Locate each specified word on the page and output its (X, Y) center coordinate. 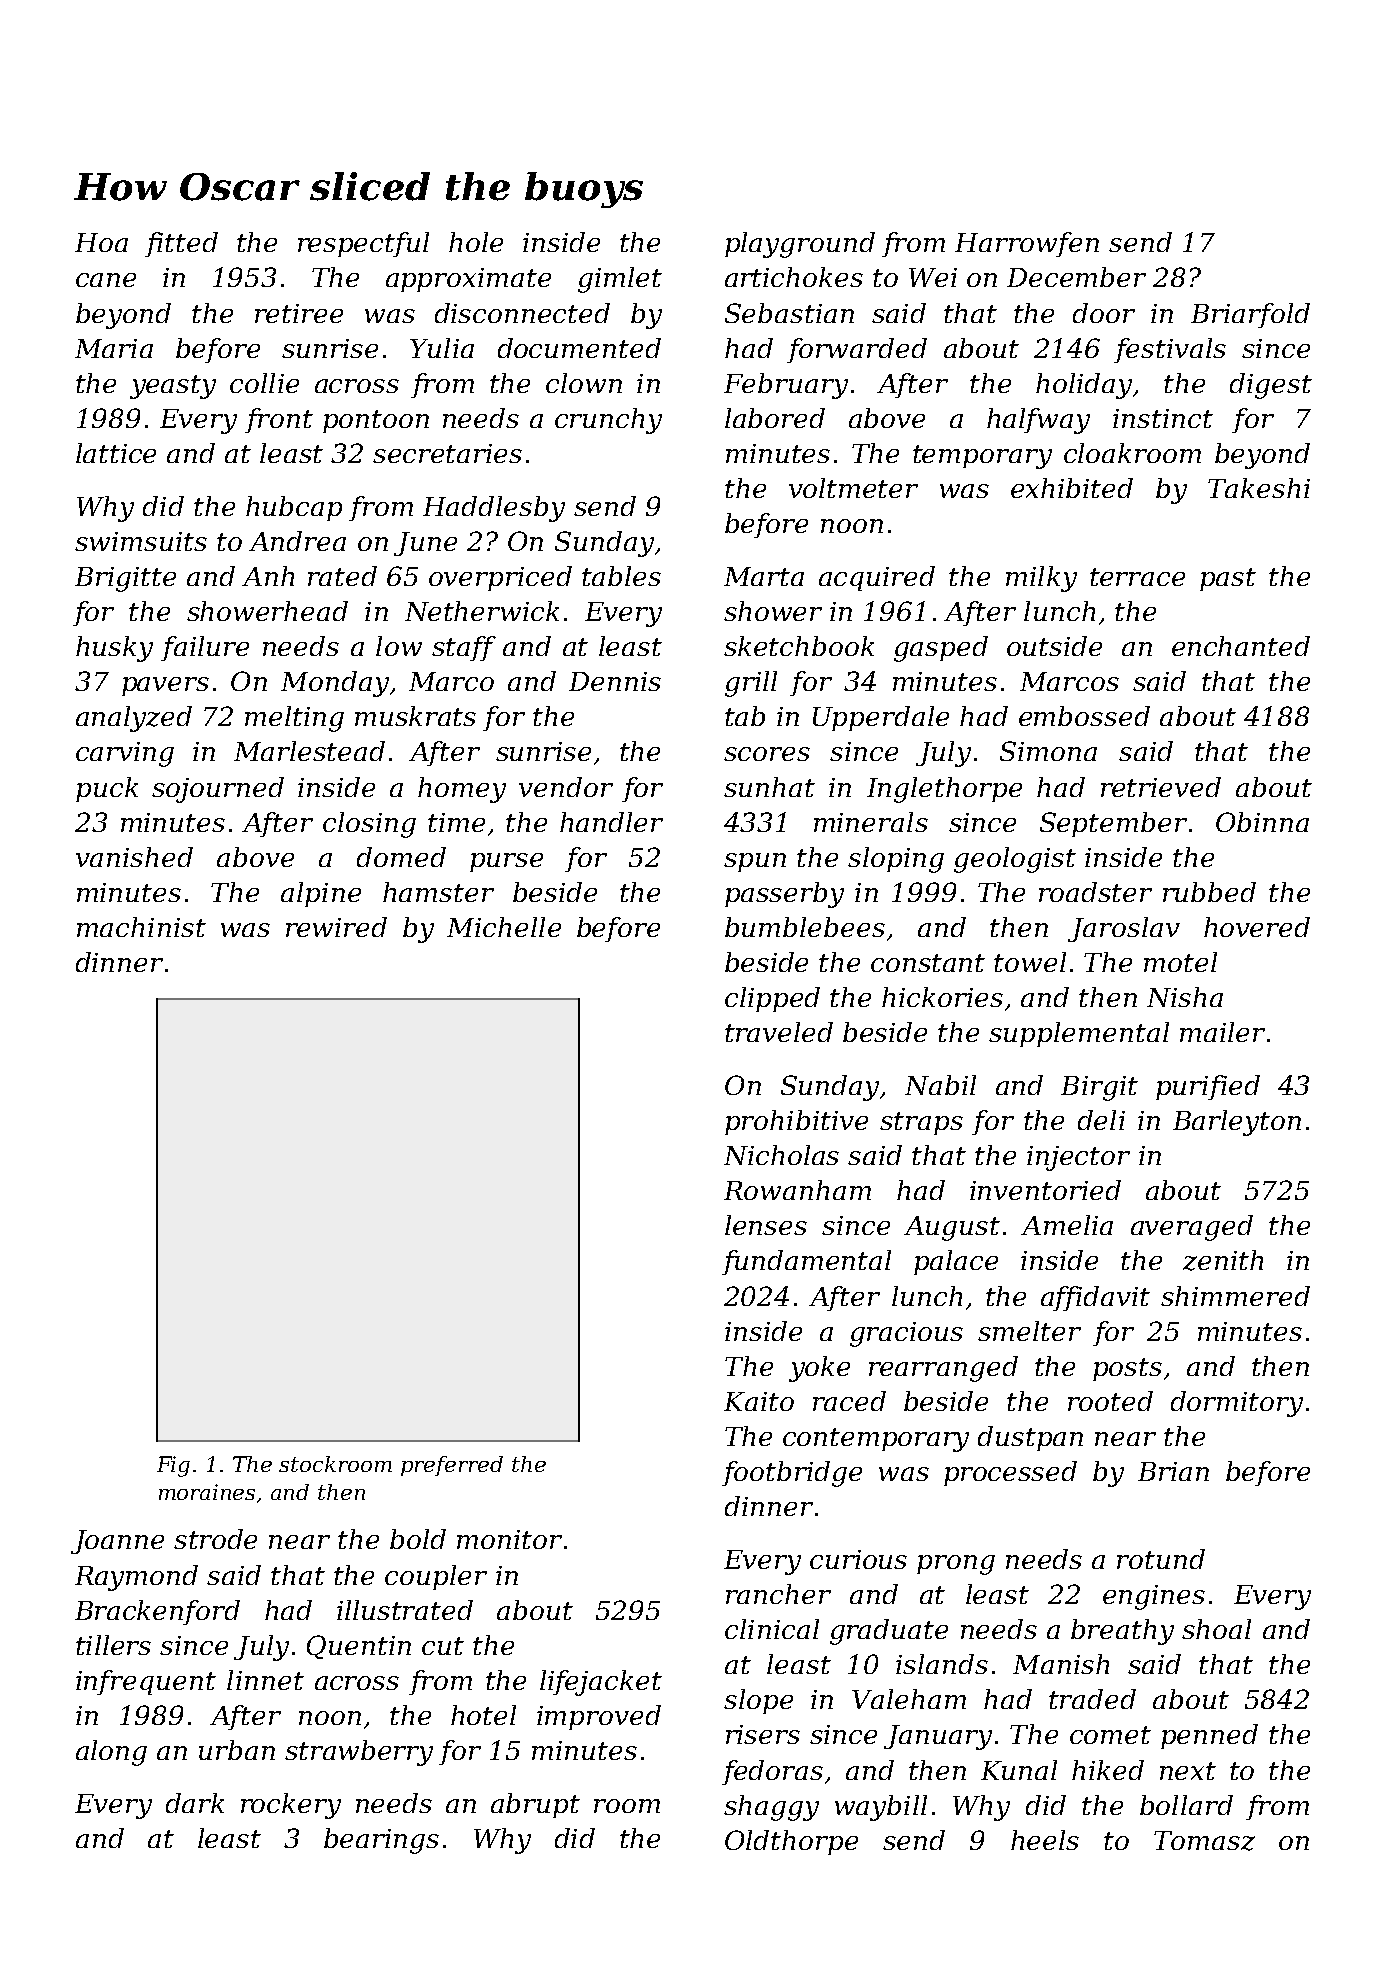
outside (1054, 646)
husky (114, 649)
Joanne (117, 1542)
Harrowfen (1027, 244)
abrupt (535, 1805)
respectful (363, 244)
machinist (141, 927)
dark (195, 1803)
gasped (941, 649)
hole (476, 242)
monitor (509, 1539)
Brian (1173, 1471)
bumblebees (805, 927)
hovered (1257, 927)
